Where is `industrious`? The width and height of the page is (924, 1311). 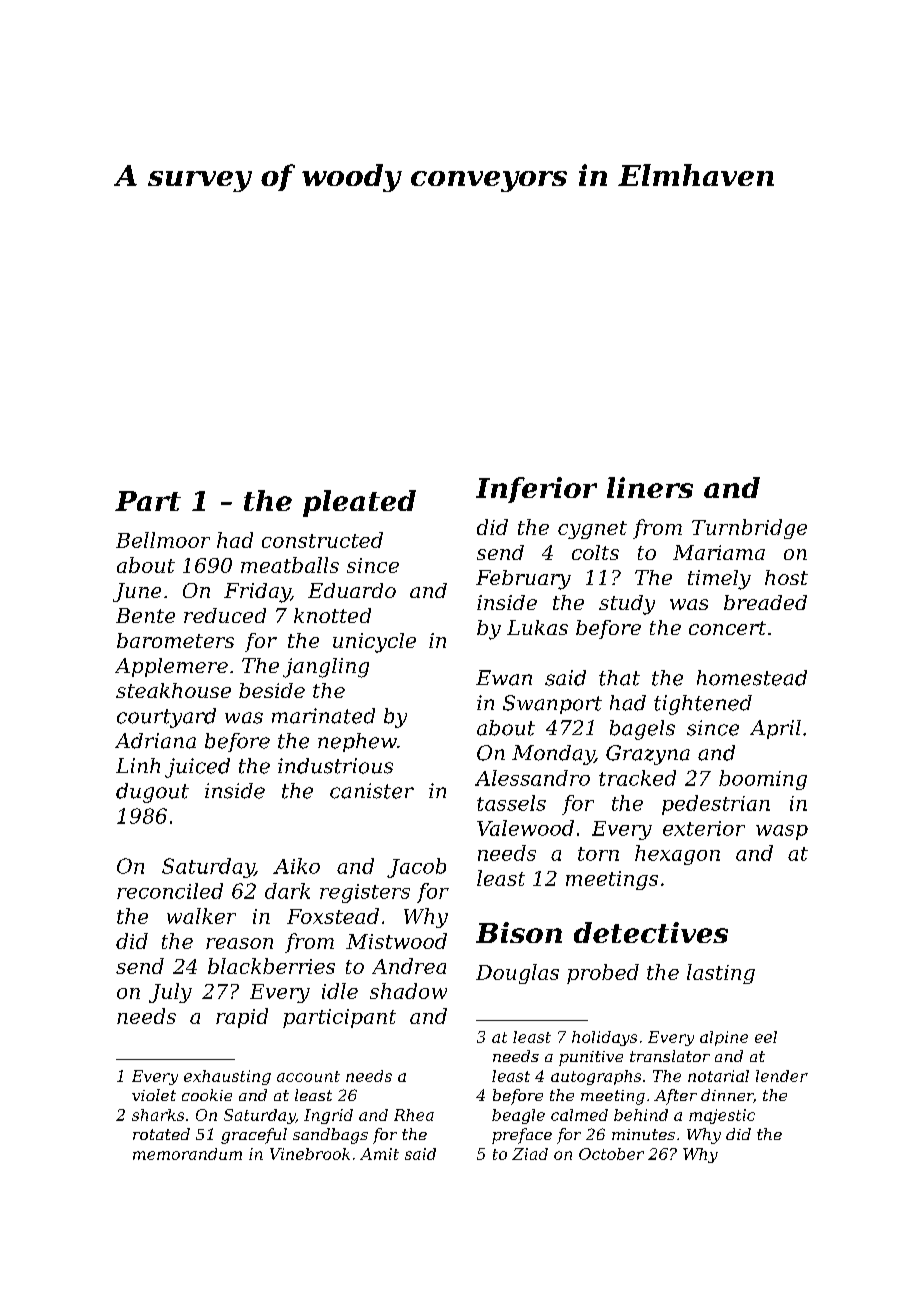
industrious is located at coordinates (335, 766).
